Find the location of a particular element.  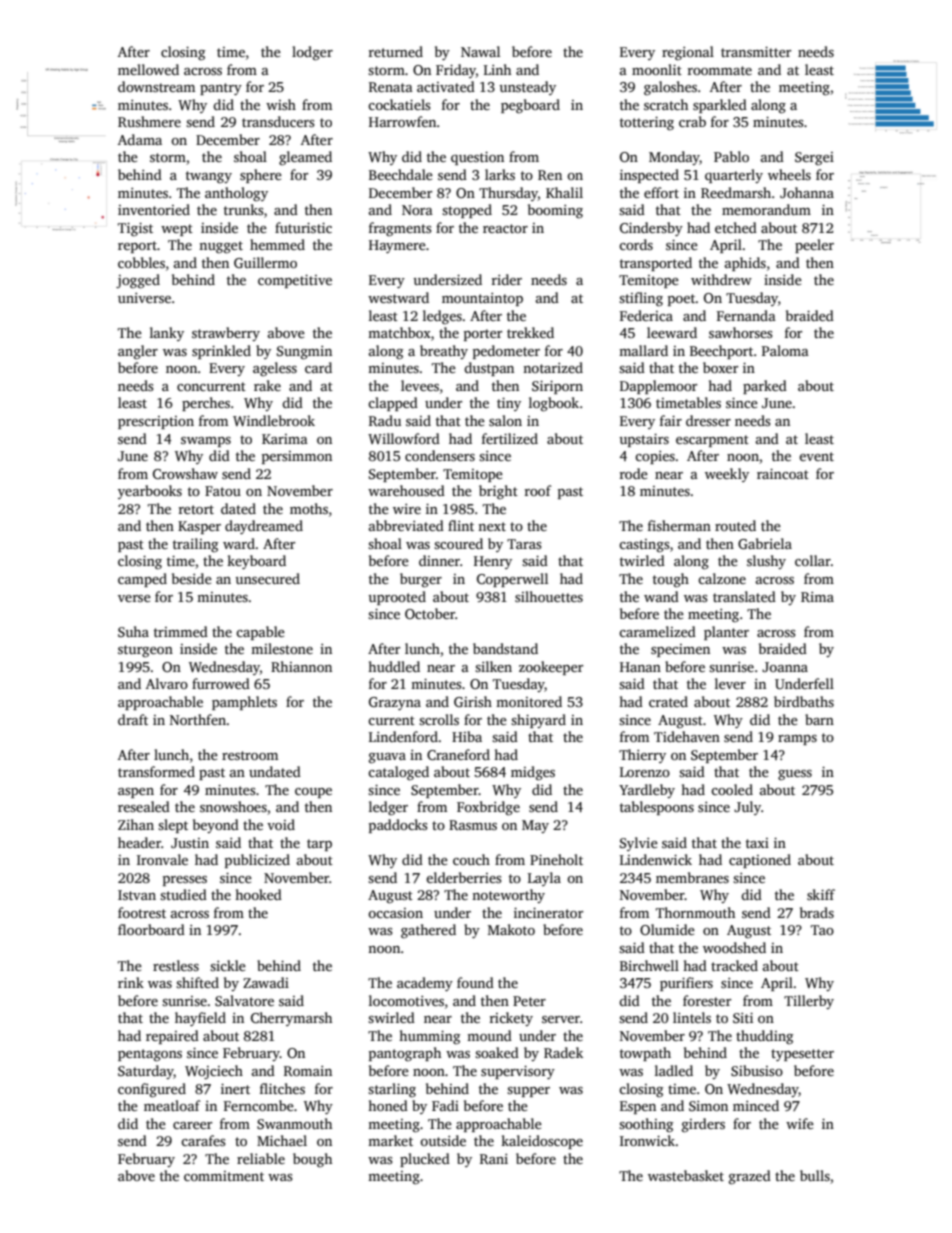

commitment is located at coordinates (224, 1176).
